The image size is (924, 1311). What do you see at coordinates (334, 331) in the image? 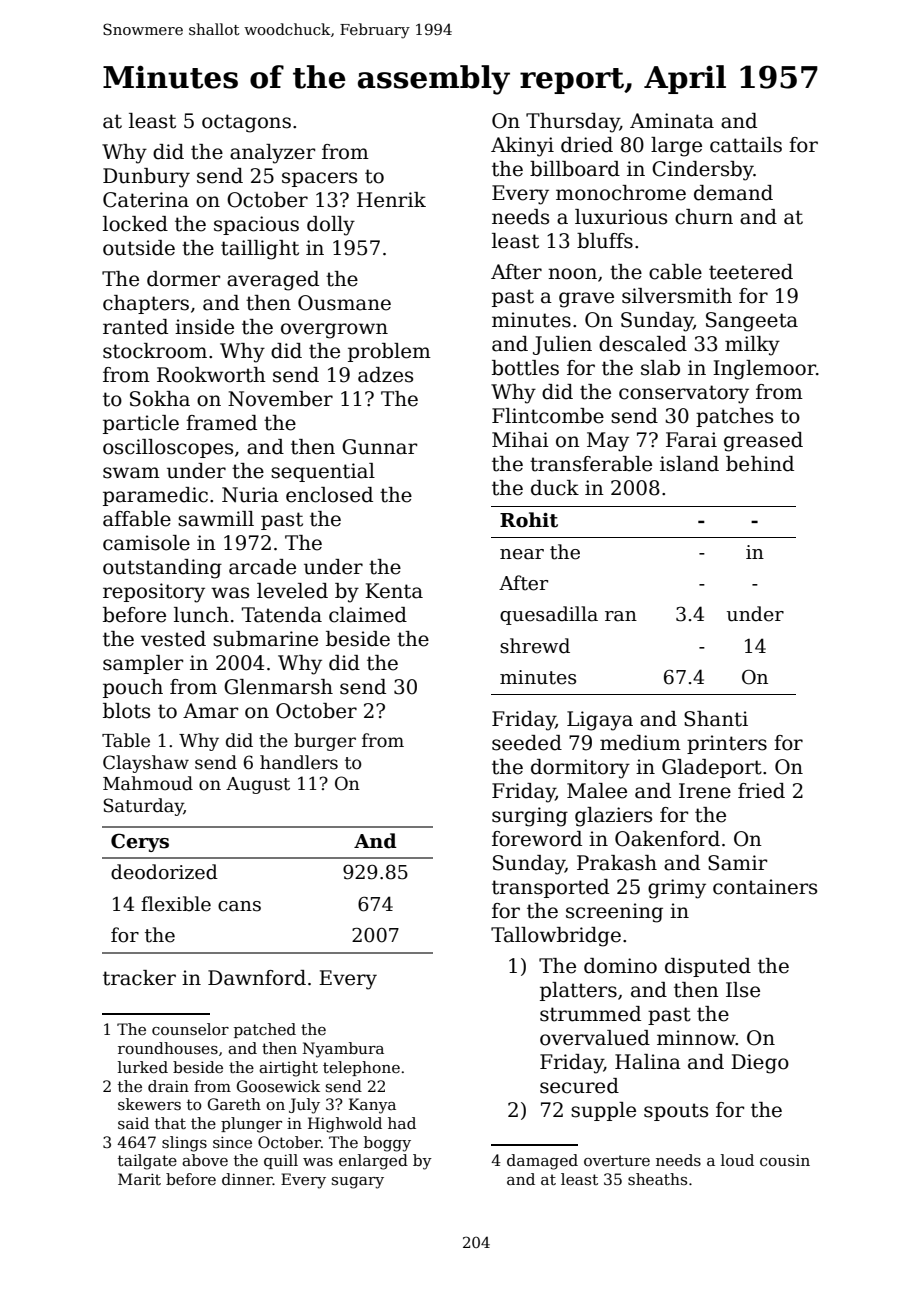
I see `overgrown` at bounding box center [334, 331].
